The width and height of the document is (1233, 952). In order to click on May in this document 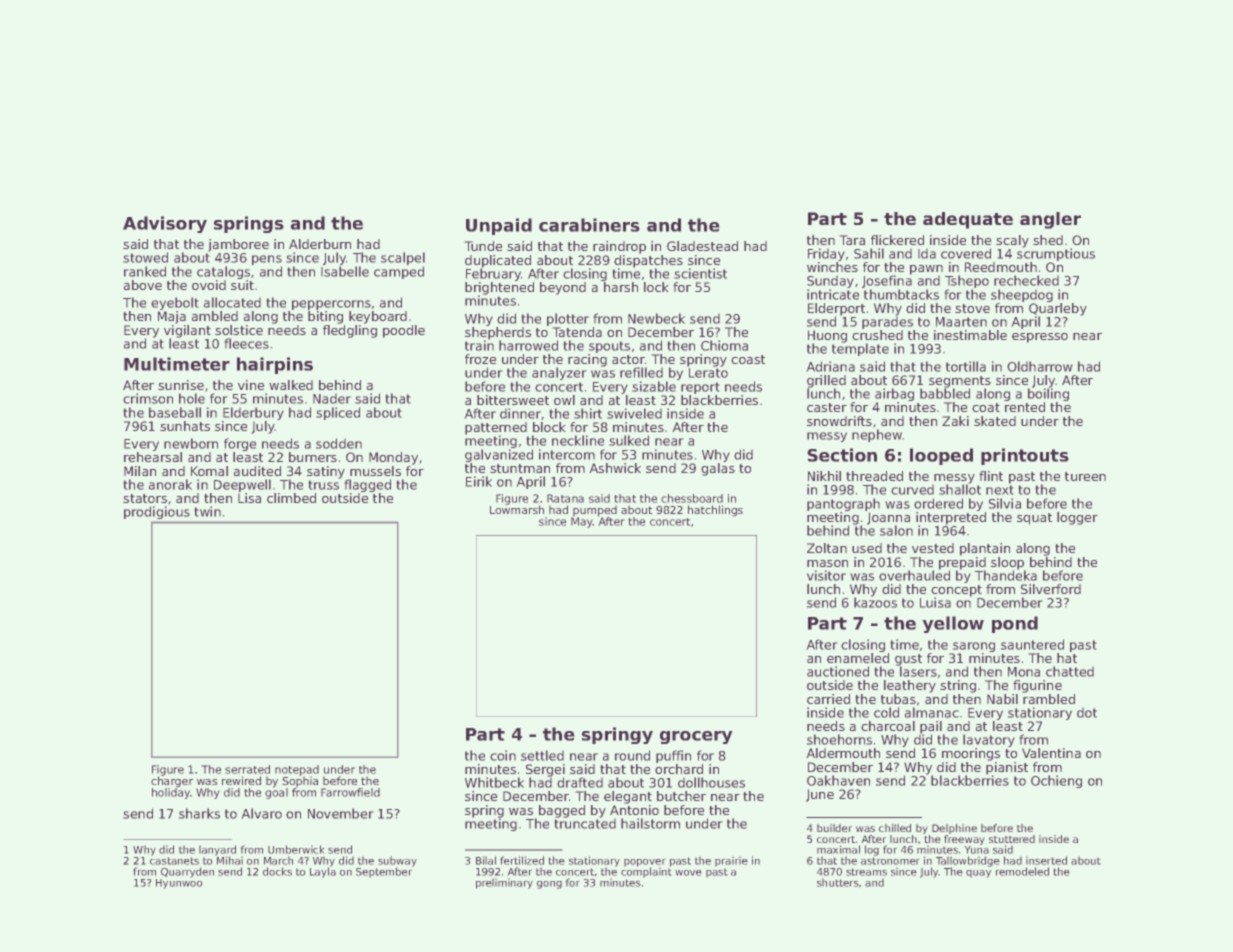, I will do `click(582, 522)`.
